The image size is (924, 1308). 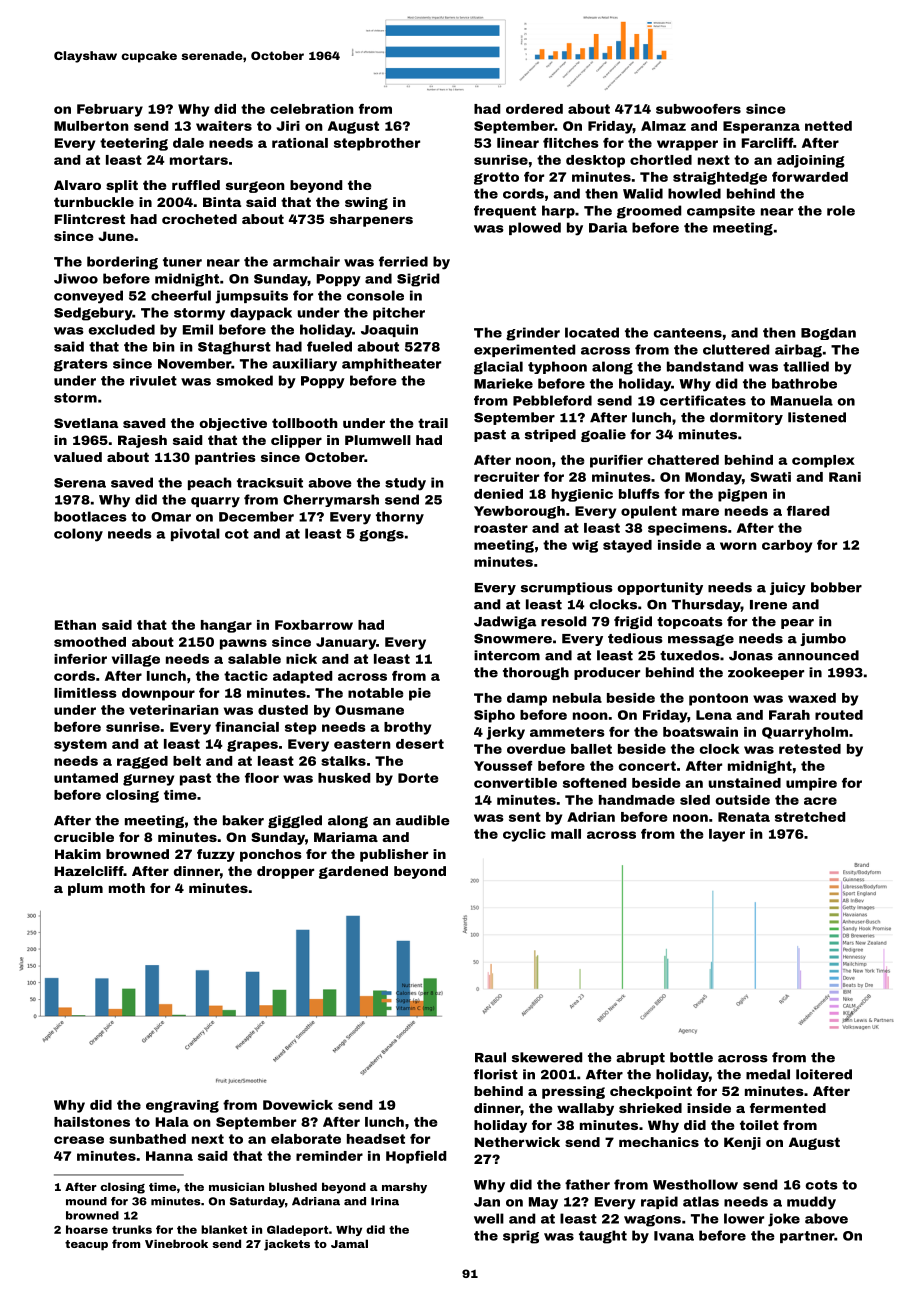 What do you see at coordinates (695, 800) in the document?
I see `sled` at bounding box center [695, 800].
